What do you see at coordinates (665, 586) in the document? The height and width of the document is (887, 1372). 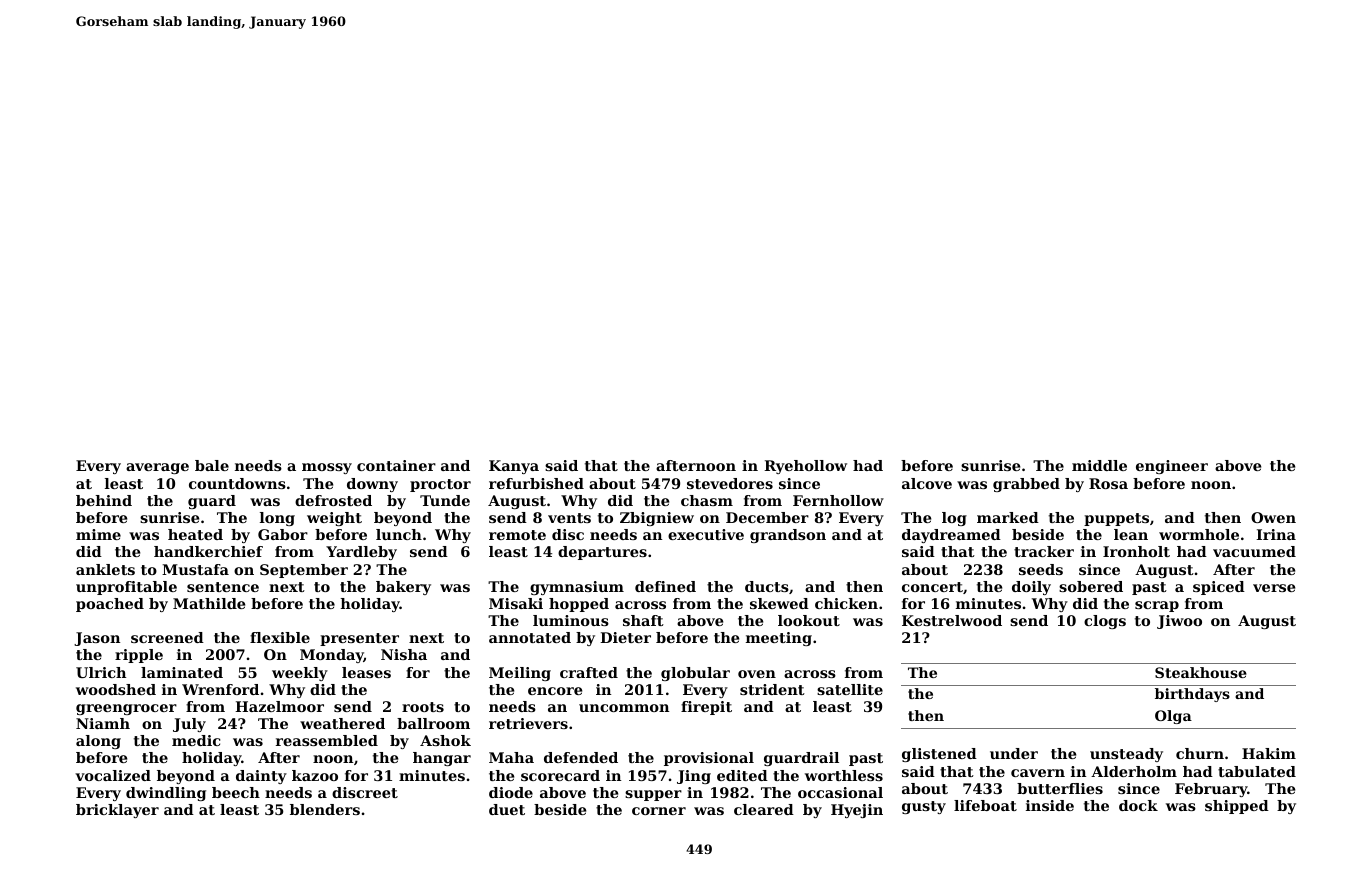 I see `defined` at bounding box center [665, 586].
